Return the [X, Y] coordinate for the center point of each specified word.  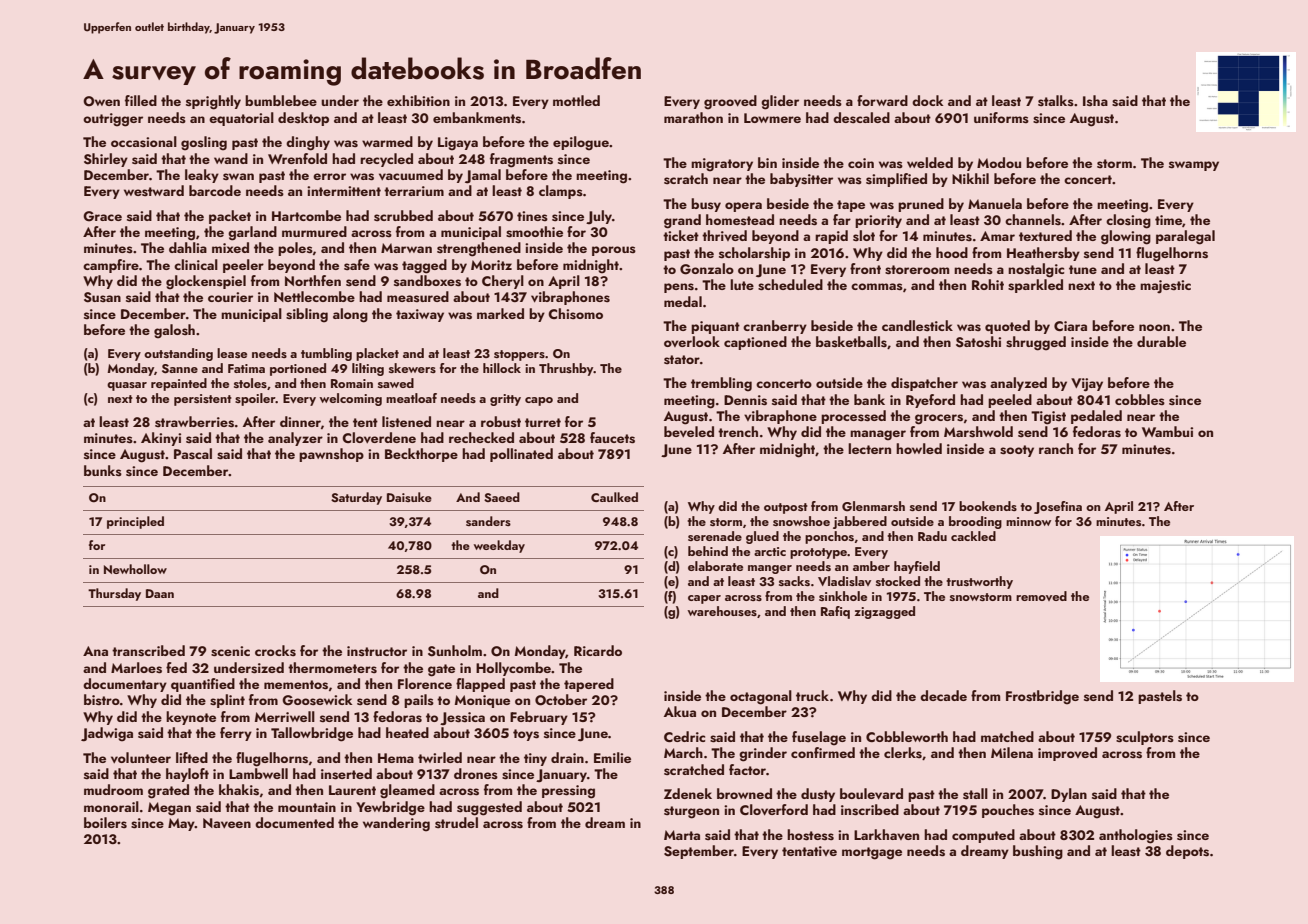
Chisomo [575, 314]
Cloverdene [379, 437]
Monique [482, 701]
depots [1187, 852]
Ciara [1070, 326]
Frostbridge [1042, 697]
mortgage [872, 853]
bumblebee [281, 100]
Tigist [1048, 418]
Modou [999, 162]
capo [539, 401]
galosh [174, 331]
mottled [576, 100]
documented [294, 822]
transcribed [148, 651]
